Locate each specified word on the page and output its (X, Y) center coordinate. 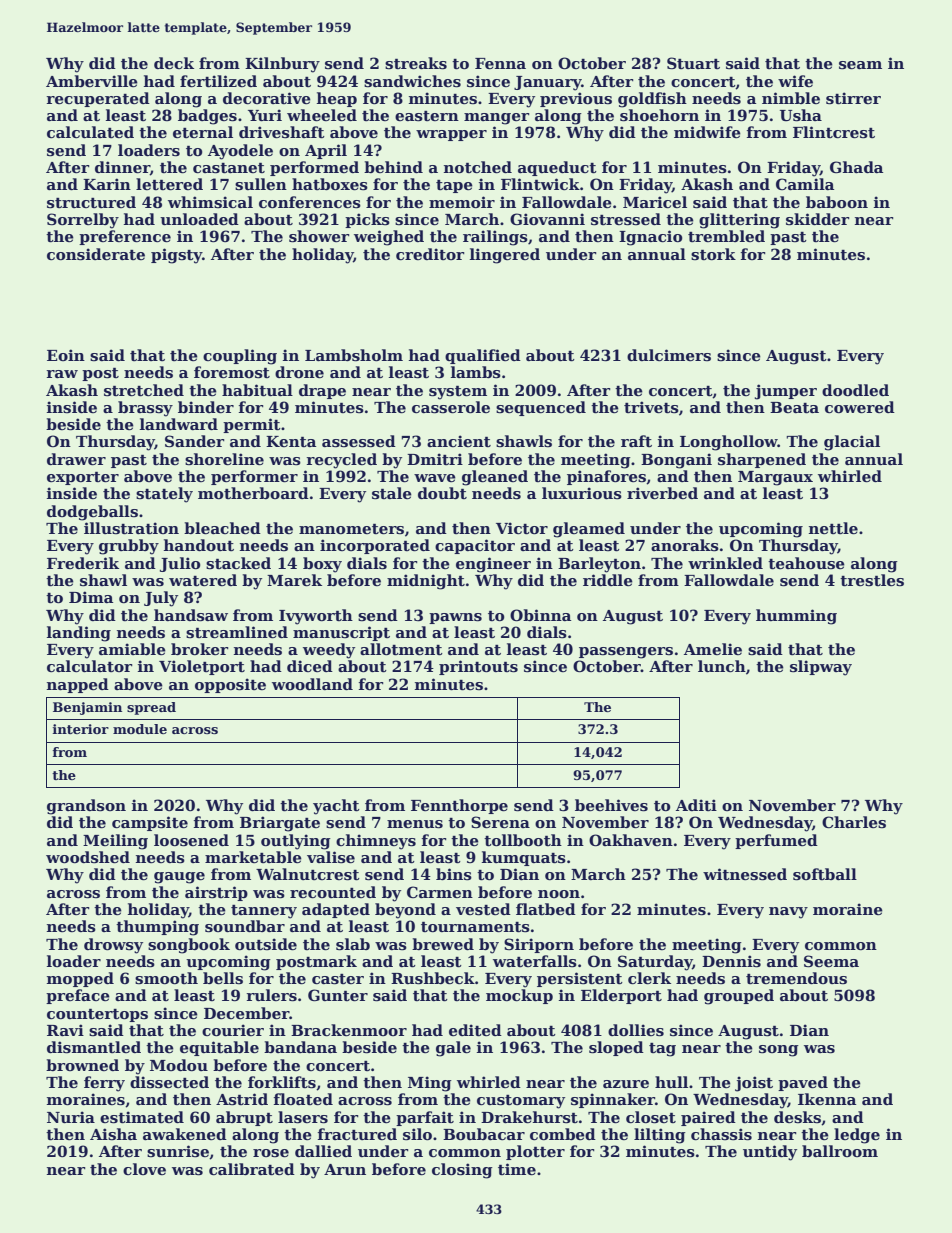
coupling (240, 357)
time (517, 1169)
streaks (416, 63)
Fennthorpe (459, 806)
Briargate (280, 824)
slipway (821, 668)
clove (144, 1169)
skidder (817, 219)
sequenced (541, 408)
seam (860, 65)
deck (174, 63)
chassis (721, 1134)
